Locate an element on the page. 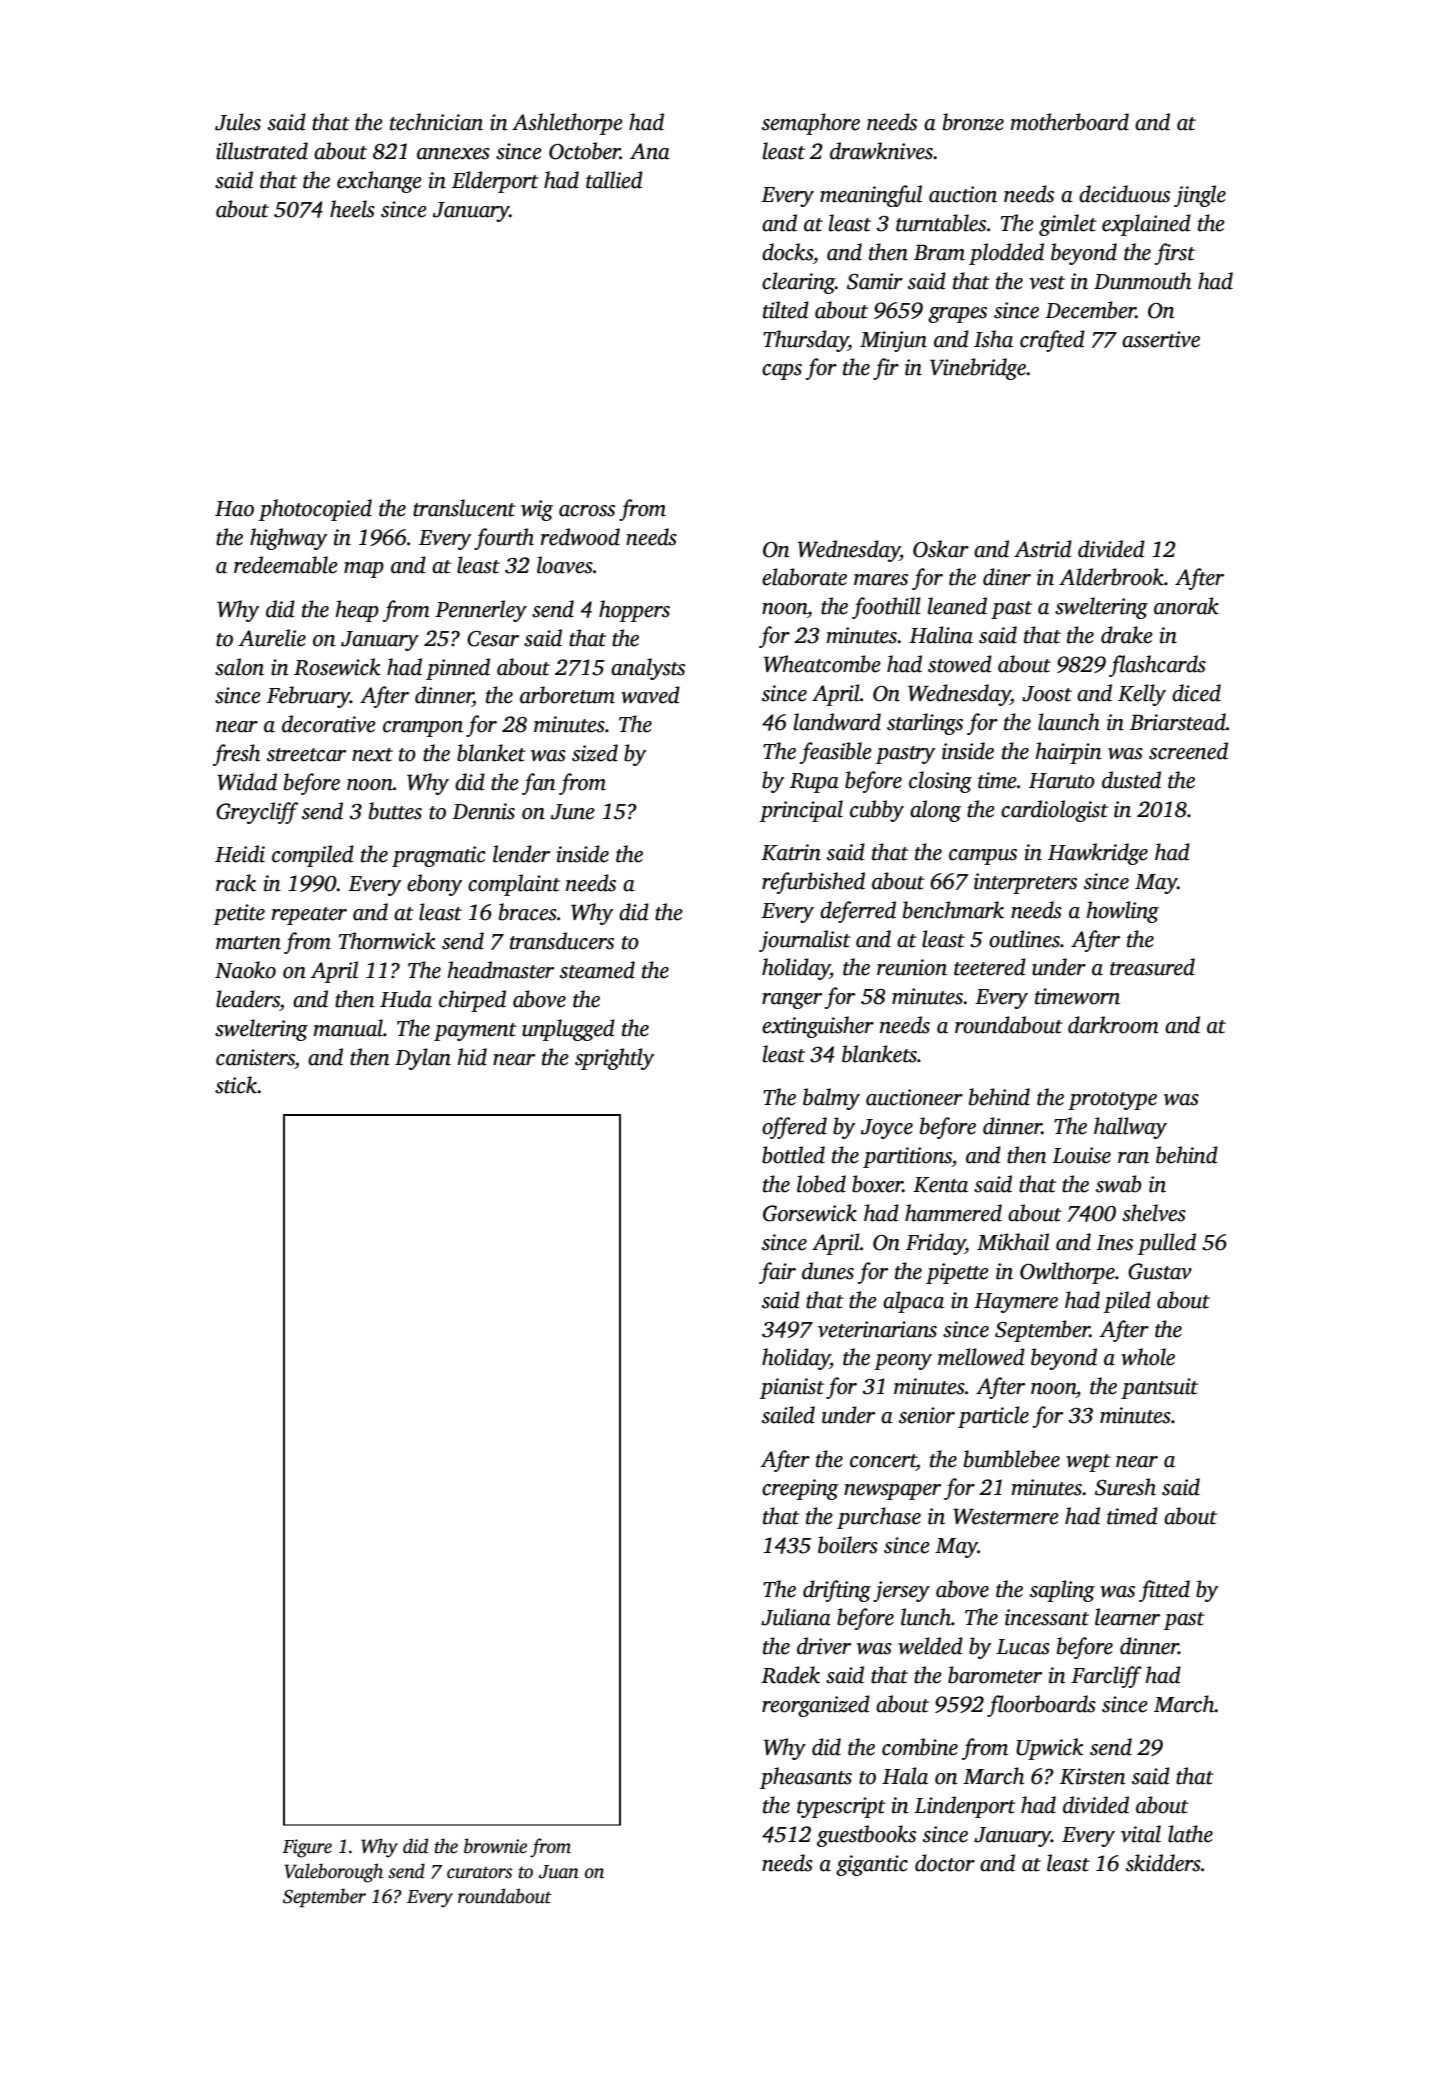 The width and height of the image is (1450, 2100). brownie is located at coordinates (495, 1846).
